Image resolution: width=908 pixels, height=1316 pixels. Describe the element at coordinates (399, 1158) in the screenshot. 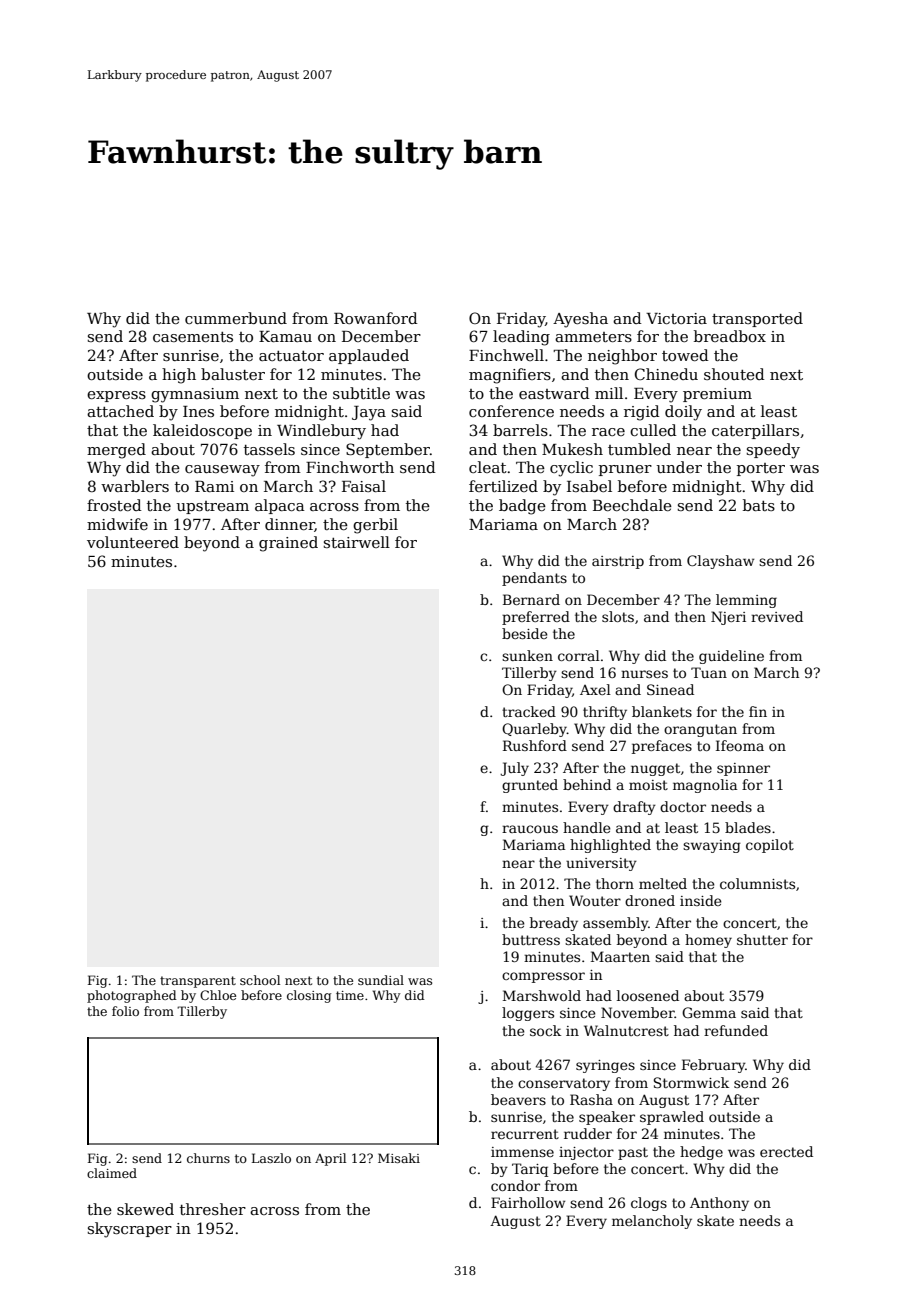

I see `Misaki` at that location.
